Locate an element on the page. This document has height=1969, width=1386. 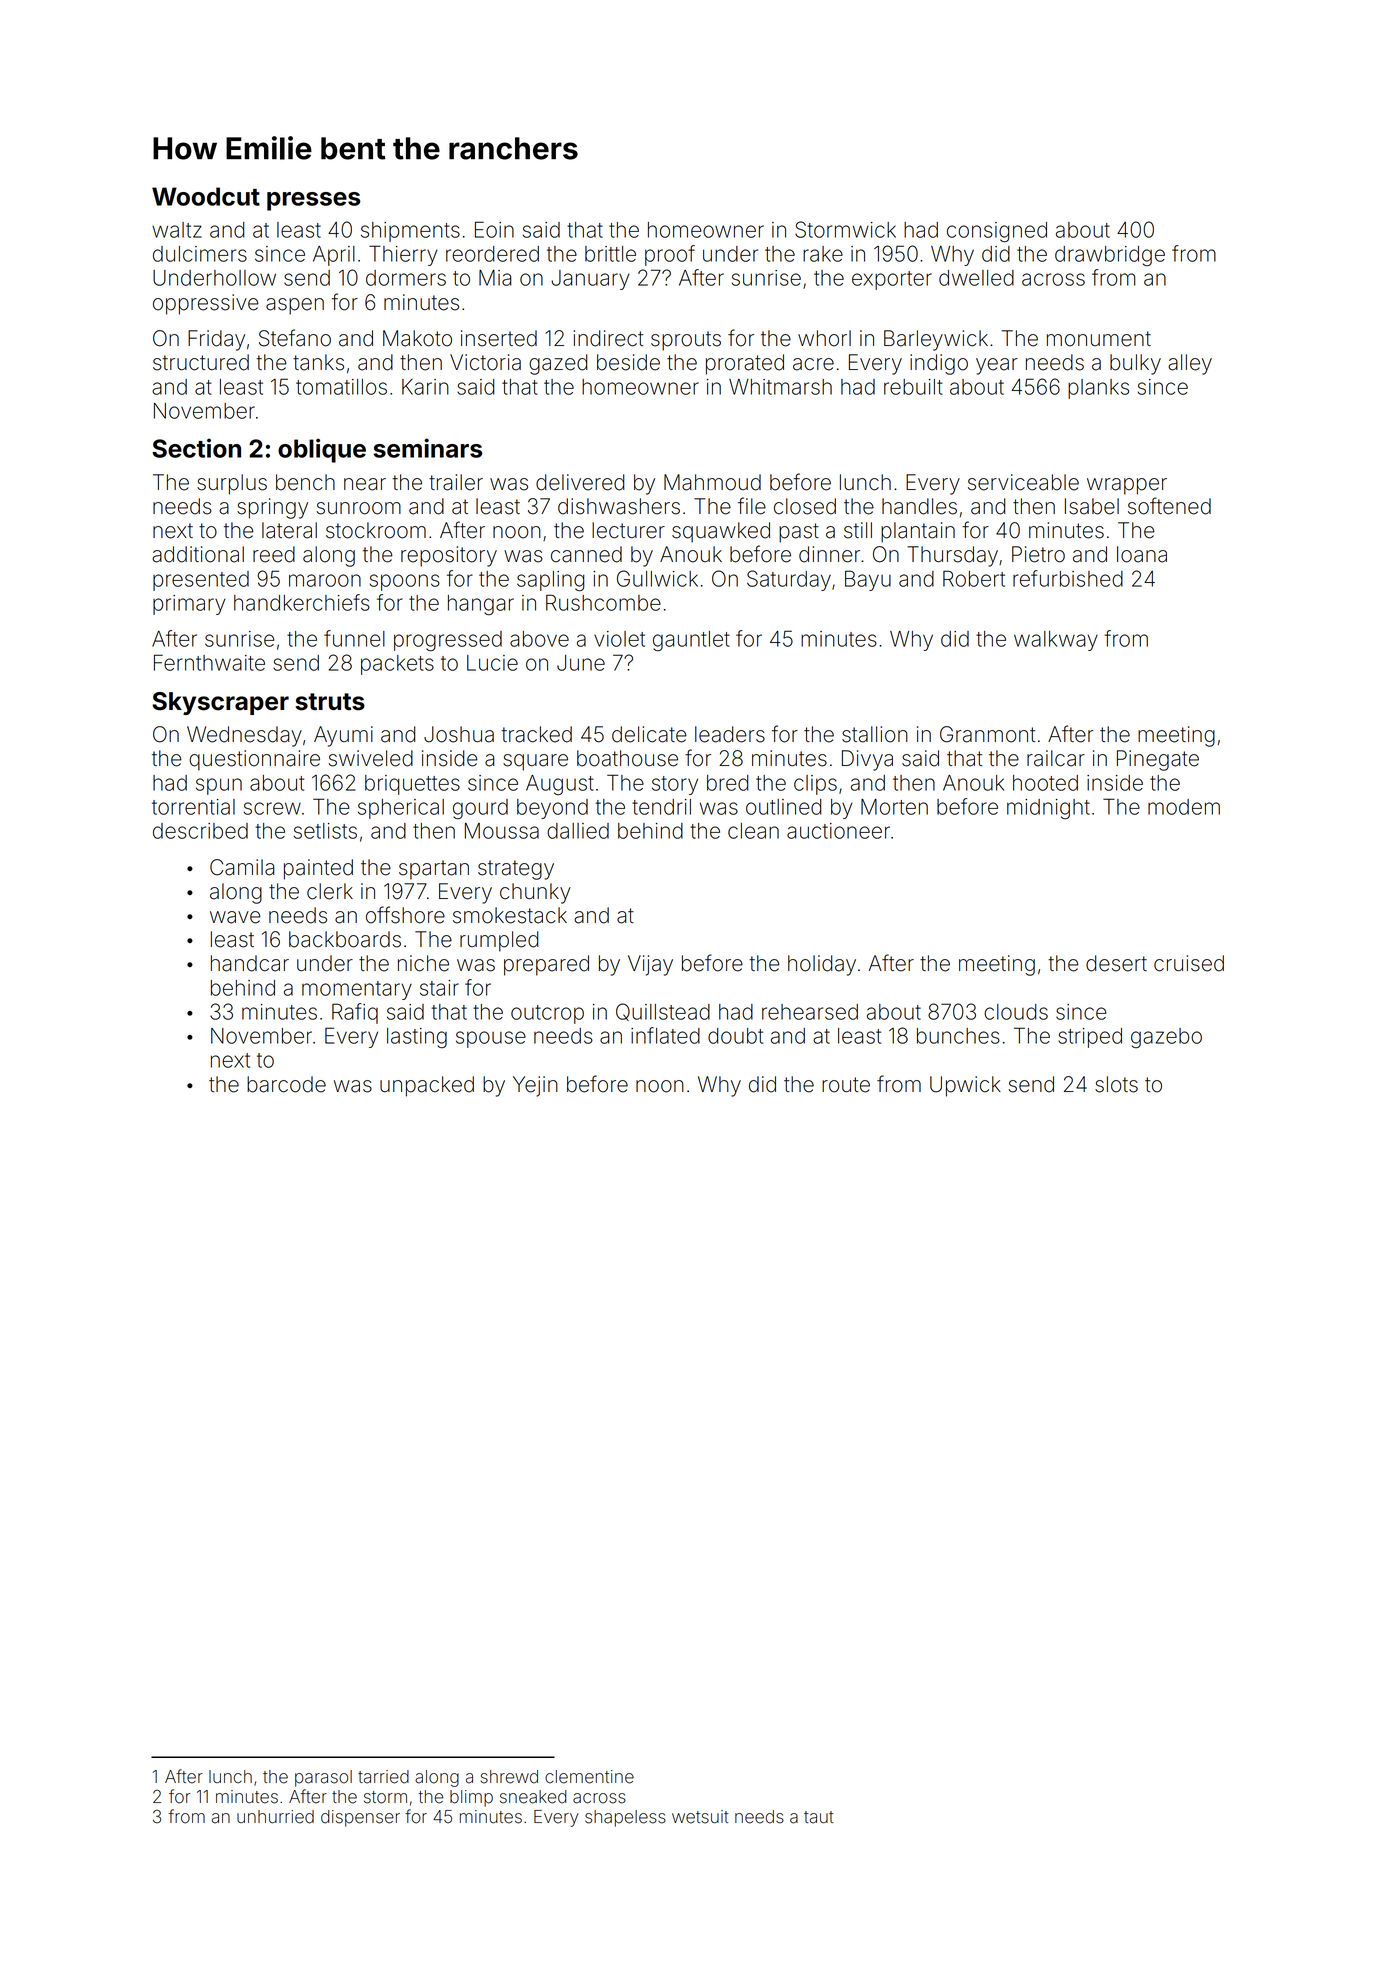
bulky is located at coordinates (1135, 364).
